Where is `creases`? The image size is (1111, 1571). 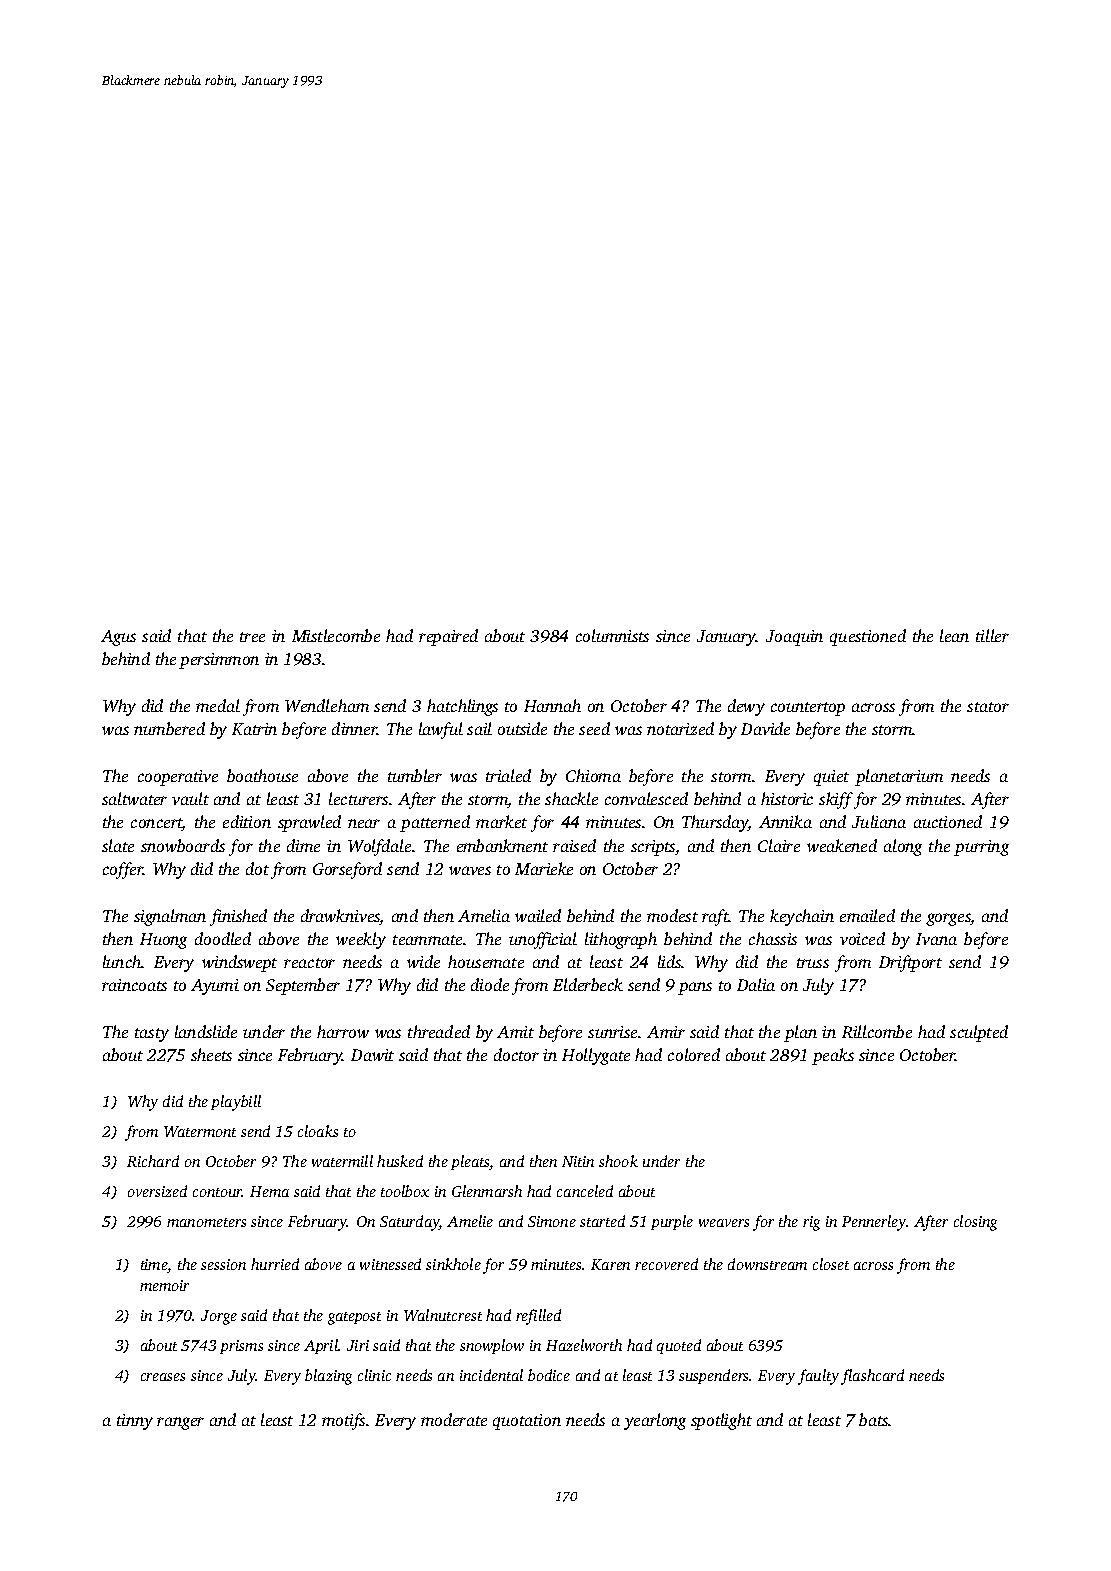 creases is located at coordinates (163, 1377).
